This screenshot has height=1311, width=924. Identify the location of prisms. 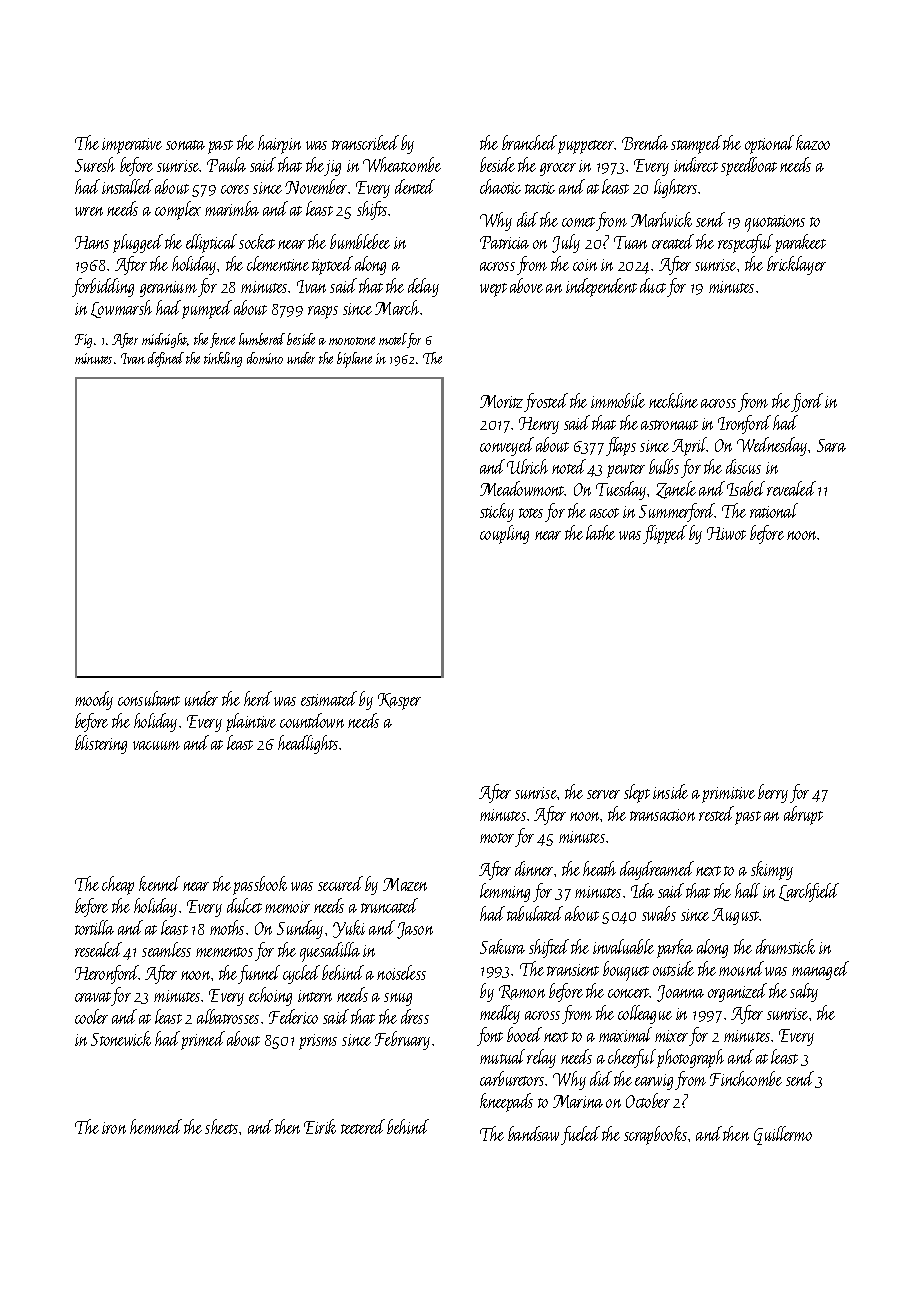
(318, 1042).
